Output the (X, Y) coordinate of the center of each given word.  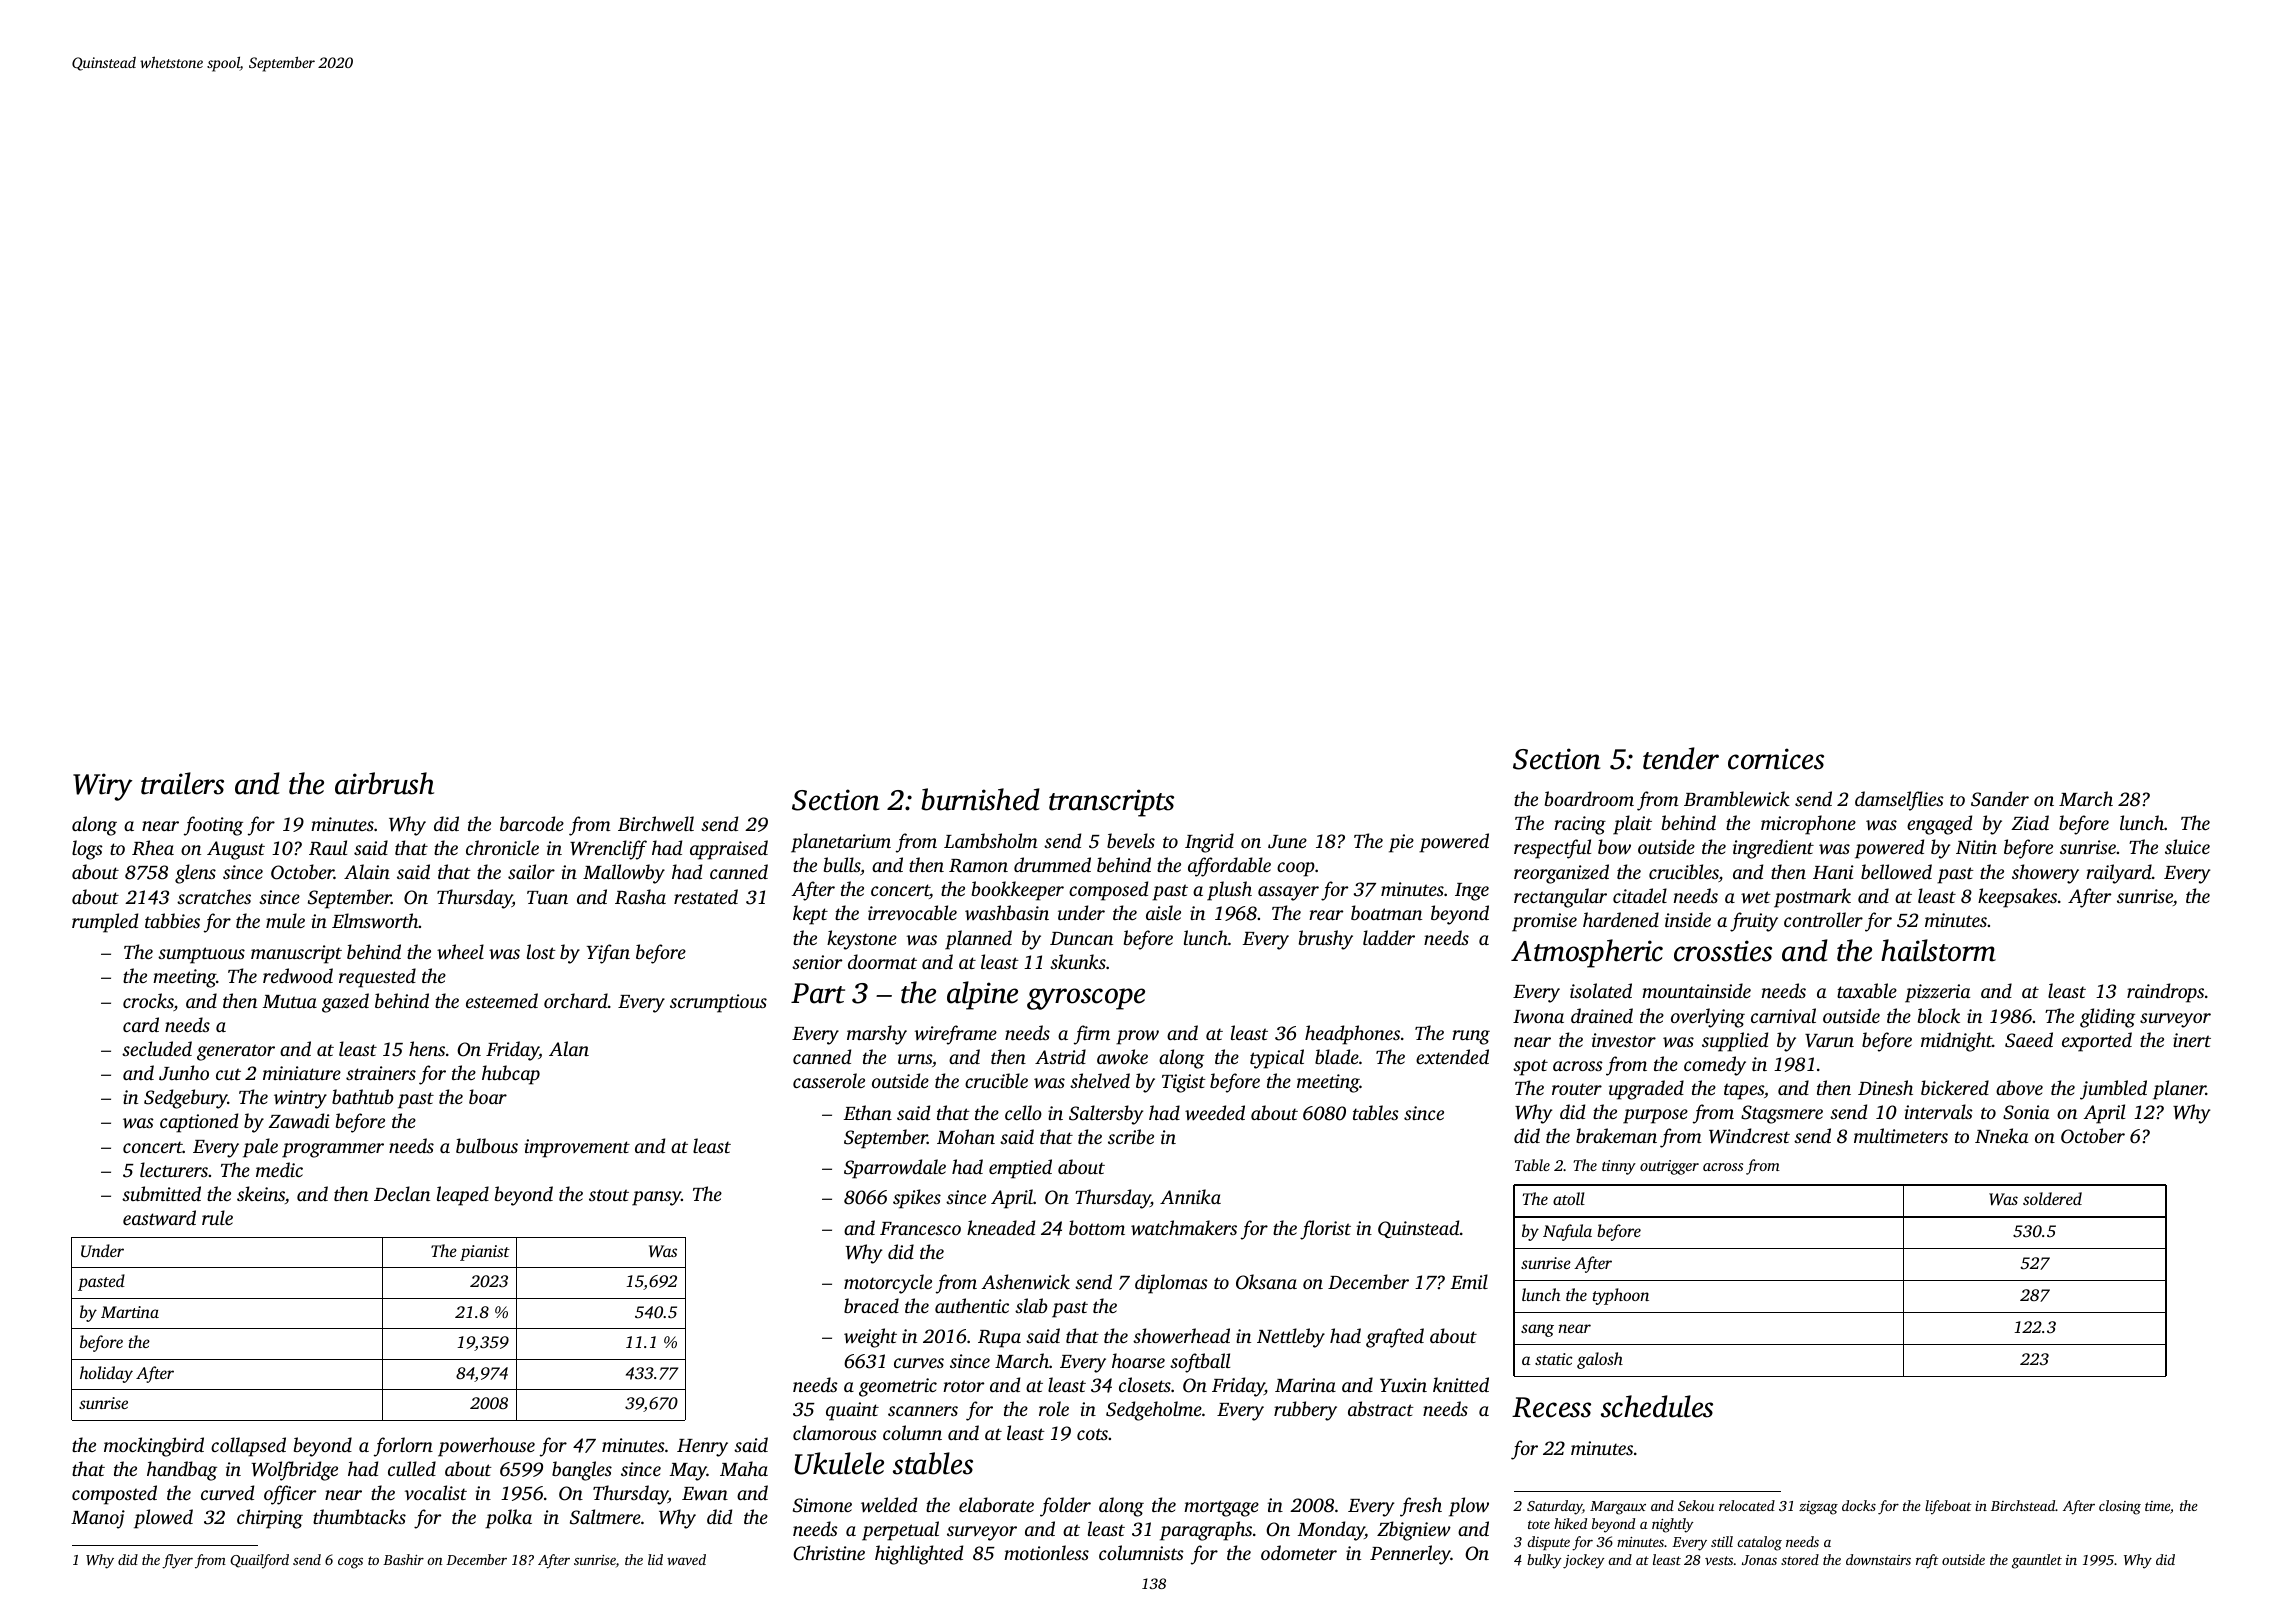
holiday (106, 1374)
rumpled (105, 923)
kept (810, 915)
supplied (1735, 1042)
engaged (1939, 825)
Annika (1190, 1196)
